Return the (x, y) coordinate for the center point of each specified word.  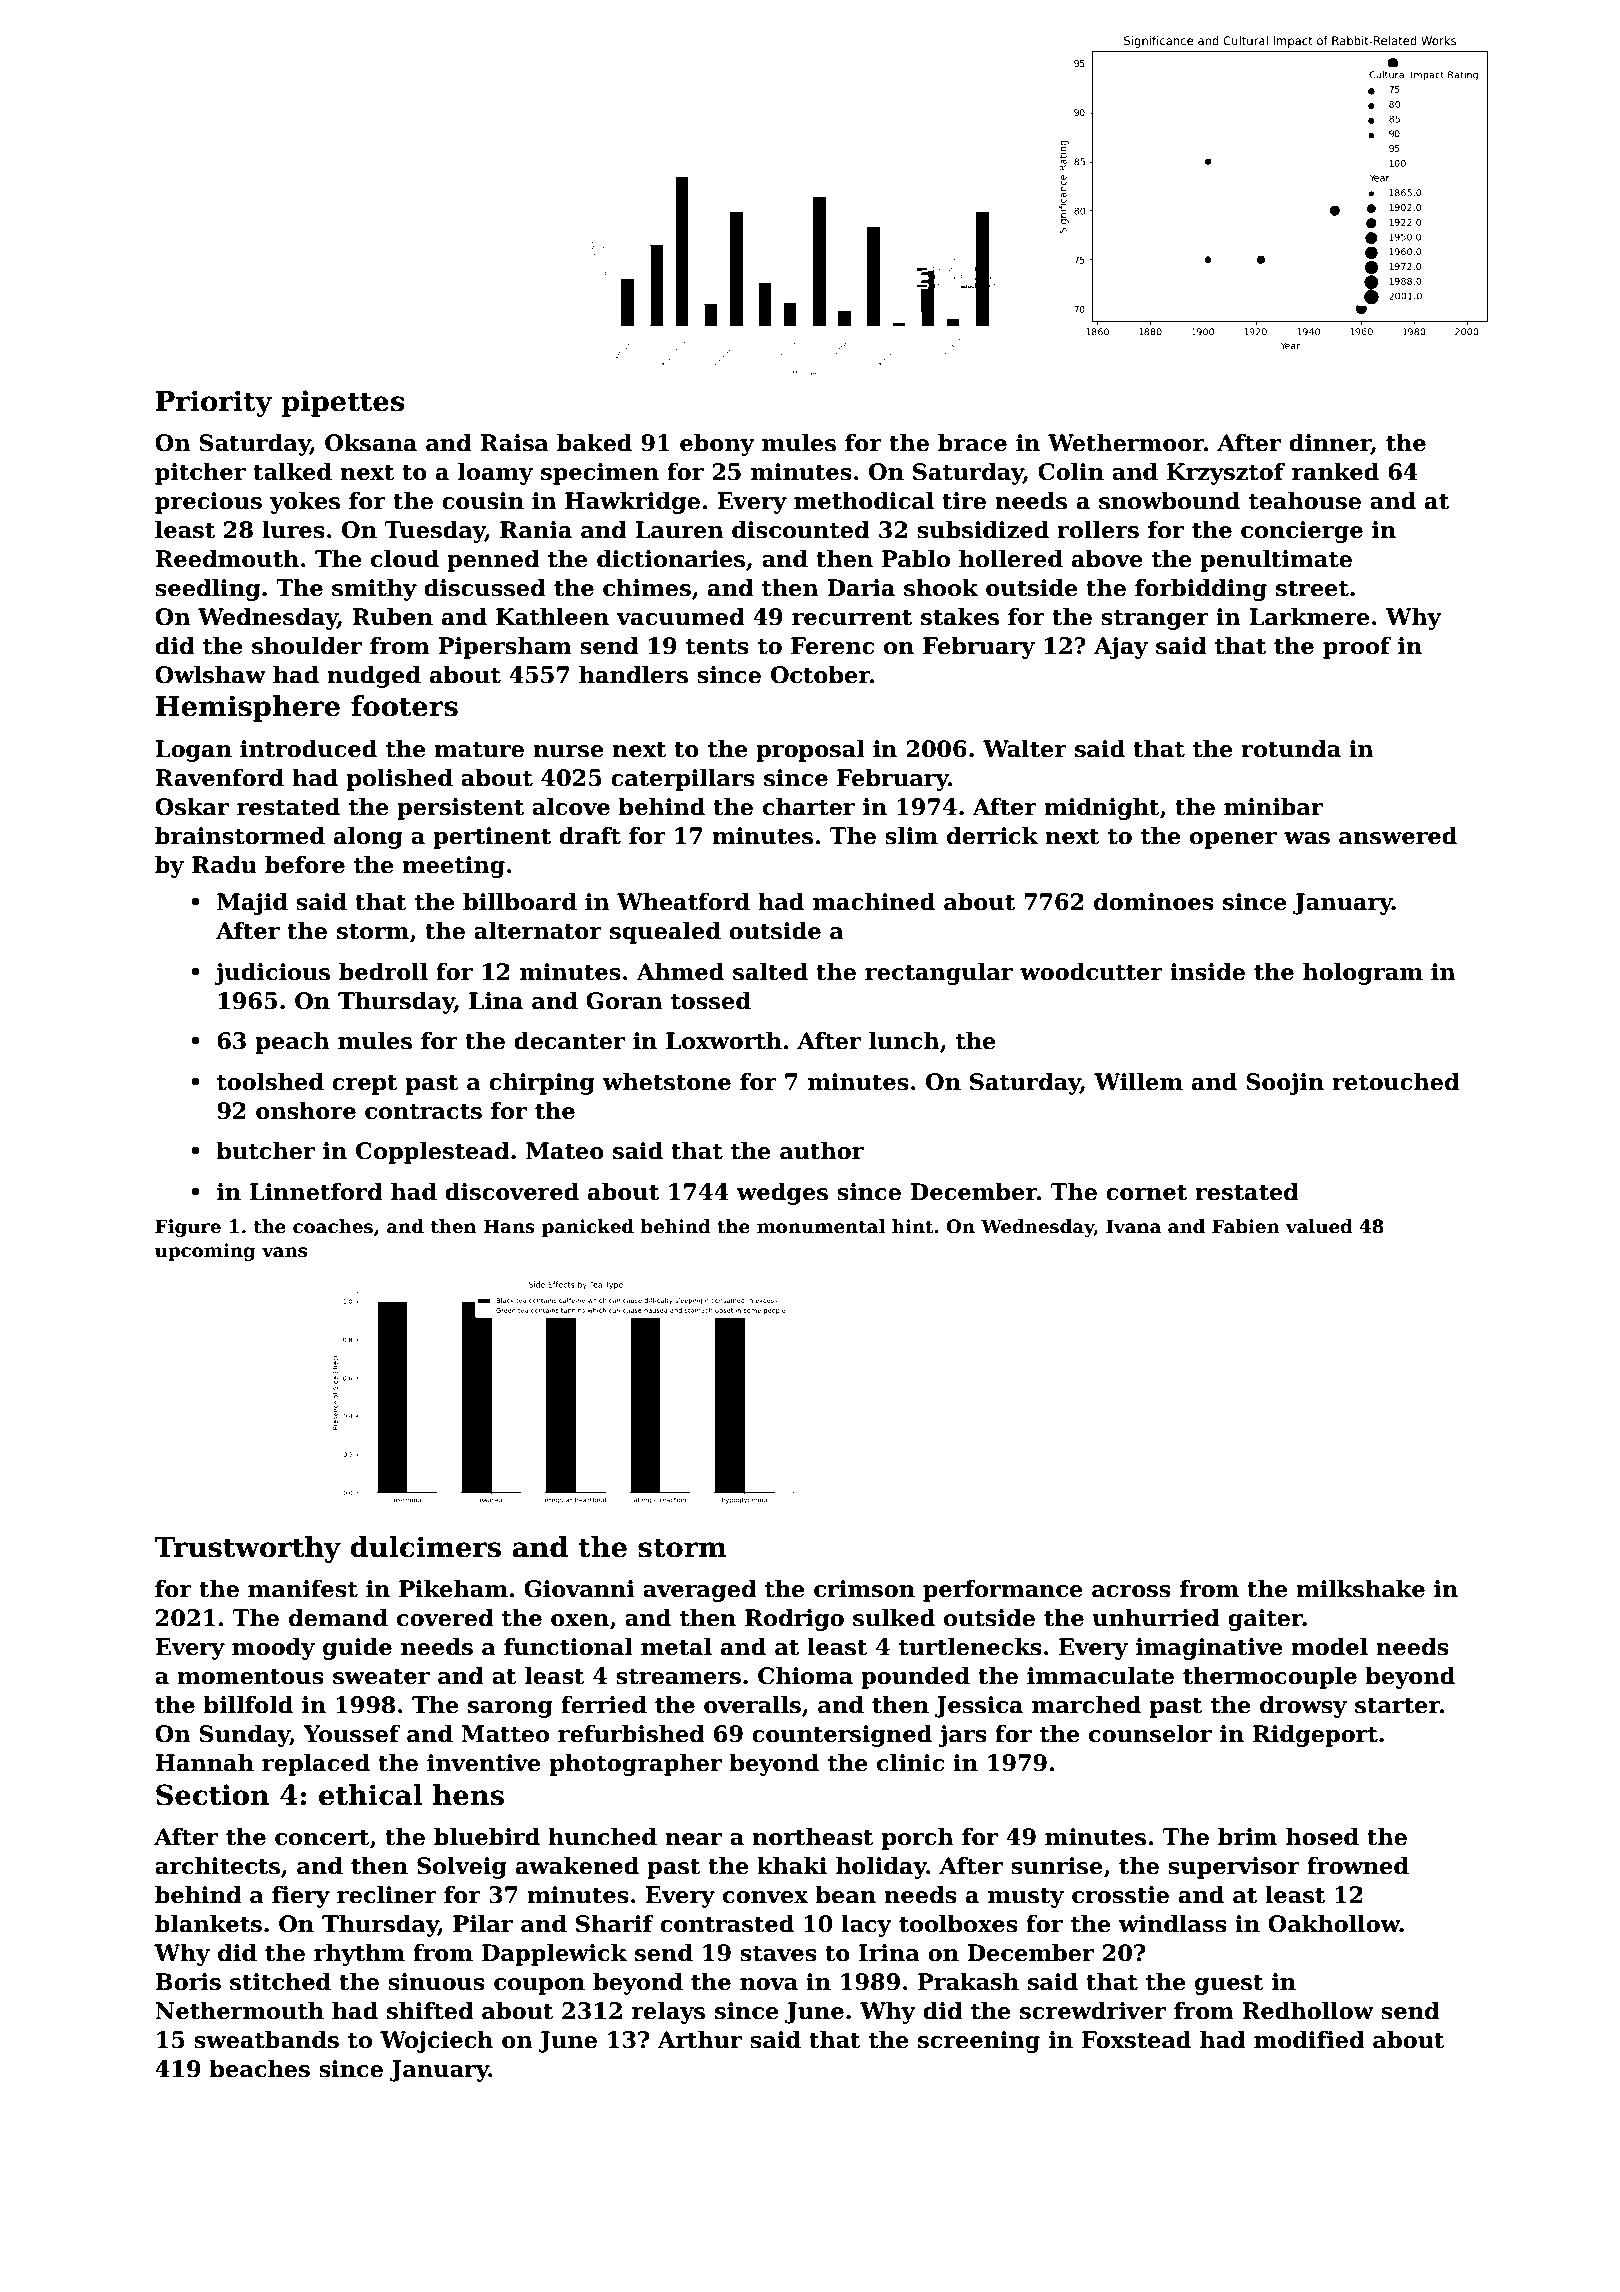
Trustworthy (248, 1549)
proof (1357, 648)
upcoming (205, 1252)
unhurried (1156, 1618)
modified (1309, 2040)
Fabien (1246, 1226)
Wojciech (436, 2042)
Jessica (979, 1707)
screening (979, 2042)
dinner (1330, 444)
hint (912, 1226)
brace (972, 443)
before (305, 865)
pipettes (343, 403)
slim (911, 836)
